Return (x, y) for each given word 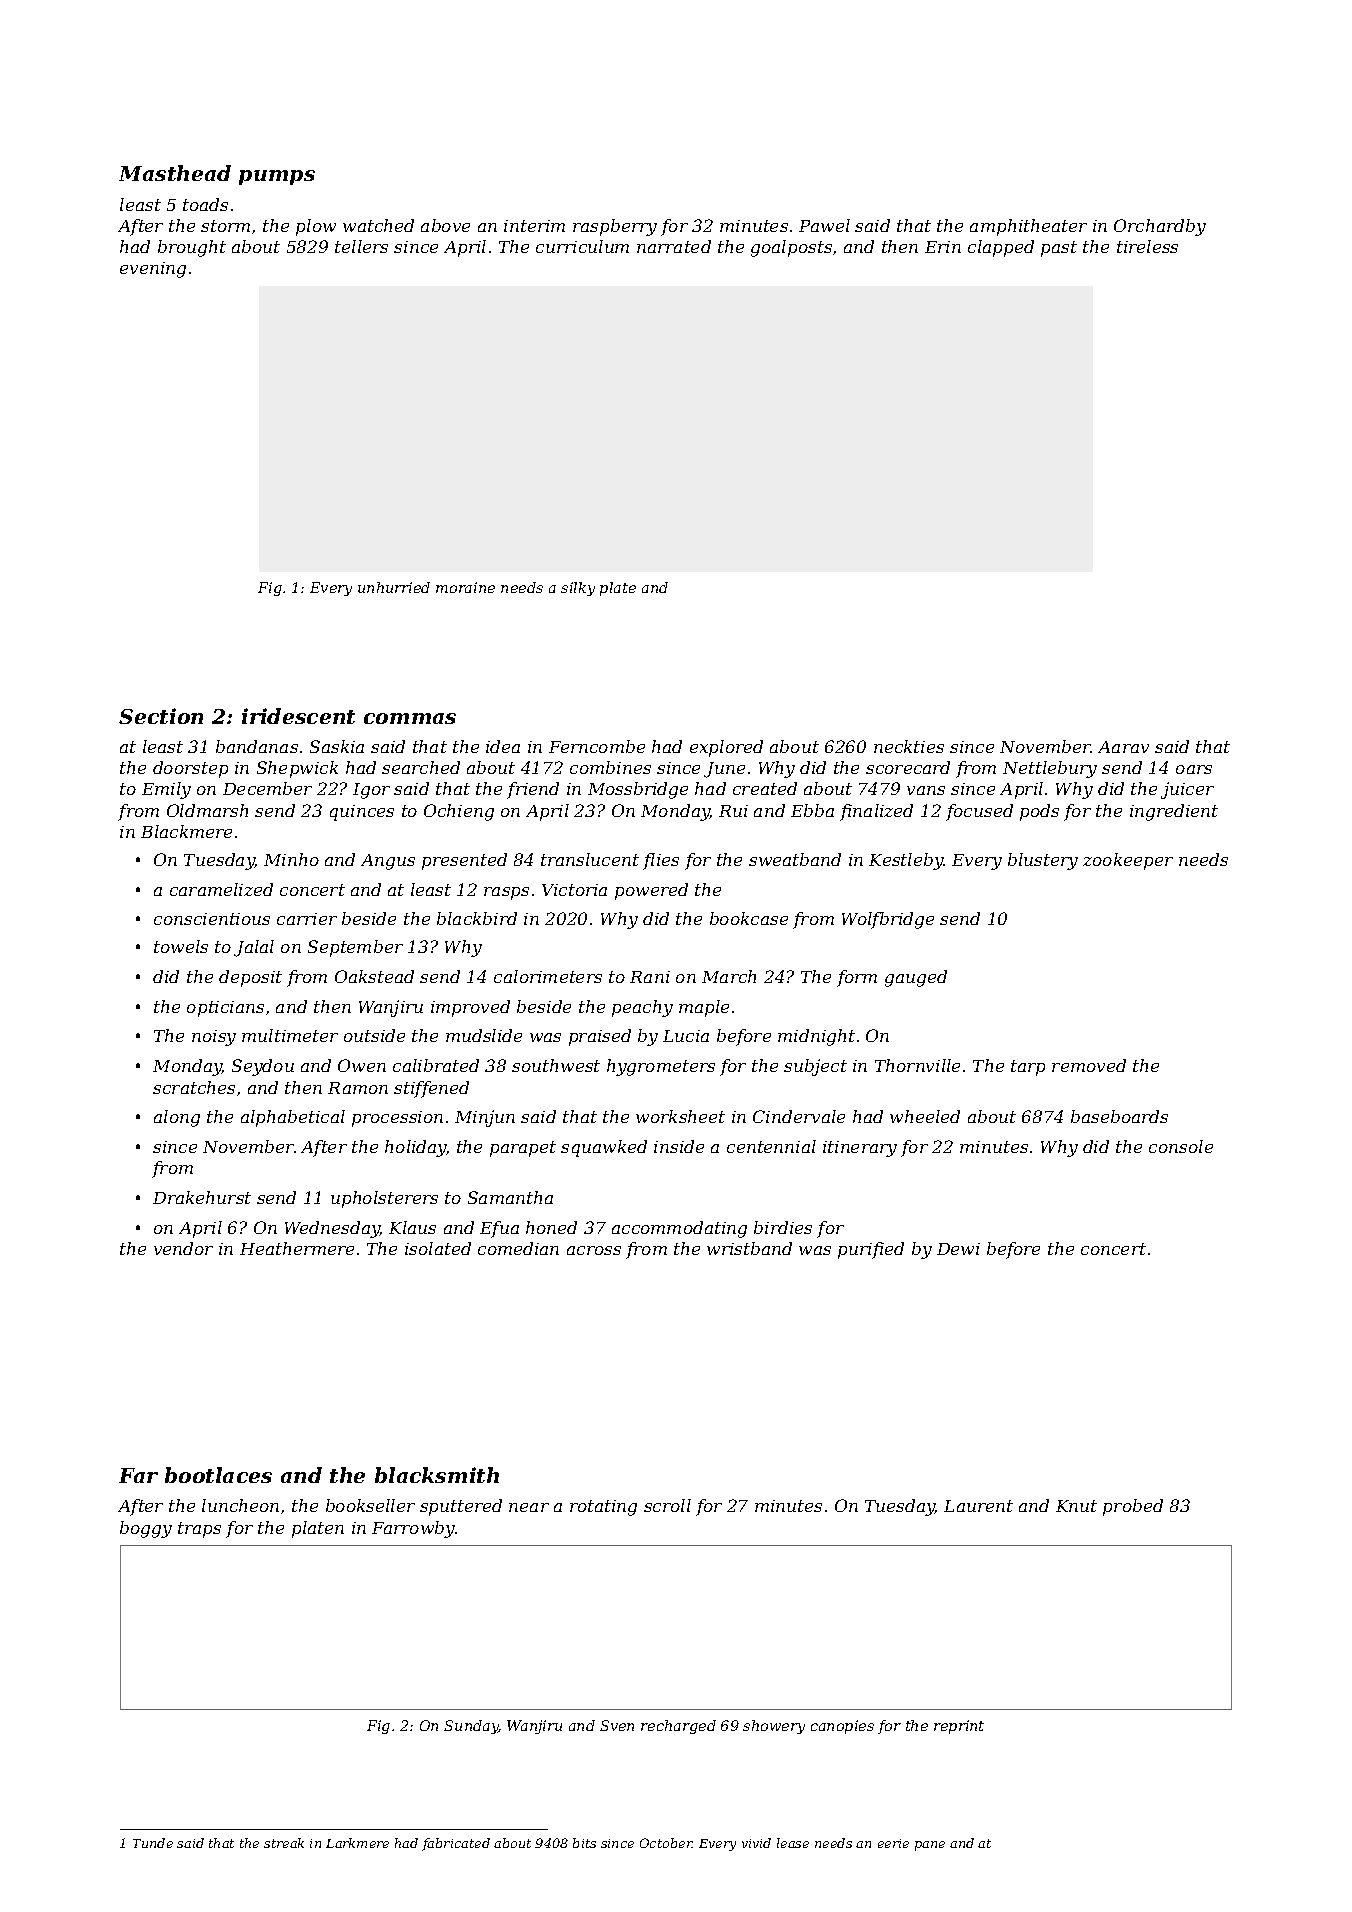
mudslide (484, 1035)
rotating (603, 1508)
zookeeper (1128, 861)
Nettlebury (1050, 769)
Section (161, 716)
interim (534, 226)
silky (578, 589)
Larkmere (357, 1843)
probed (1133, 1507)
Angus (388, 862)
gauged (916, 978)
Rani (650, 977)
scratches (194, 1087)
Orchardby (1160, 227)
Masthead (175, 173)
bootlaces (218, 1475)
